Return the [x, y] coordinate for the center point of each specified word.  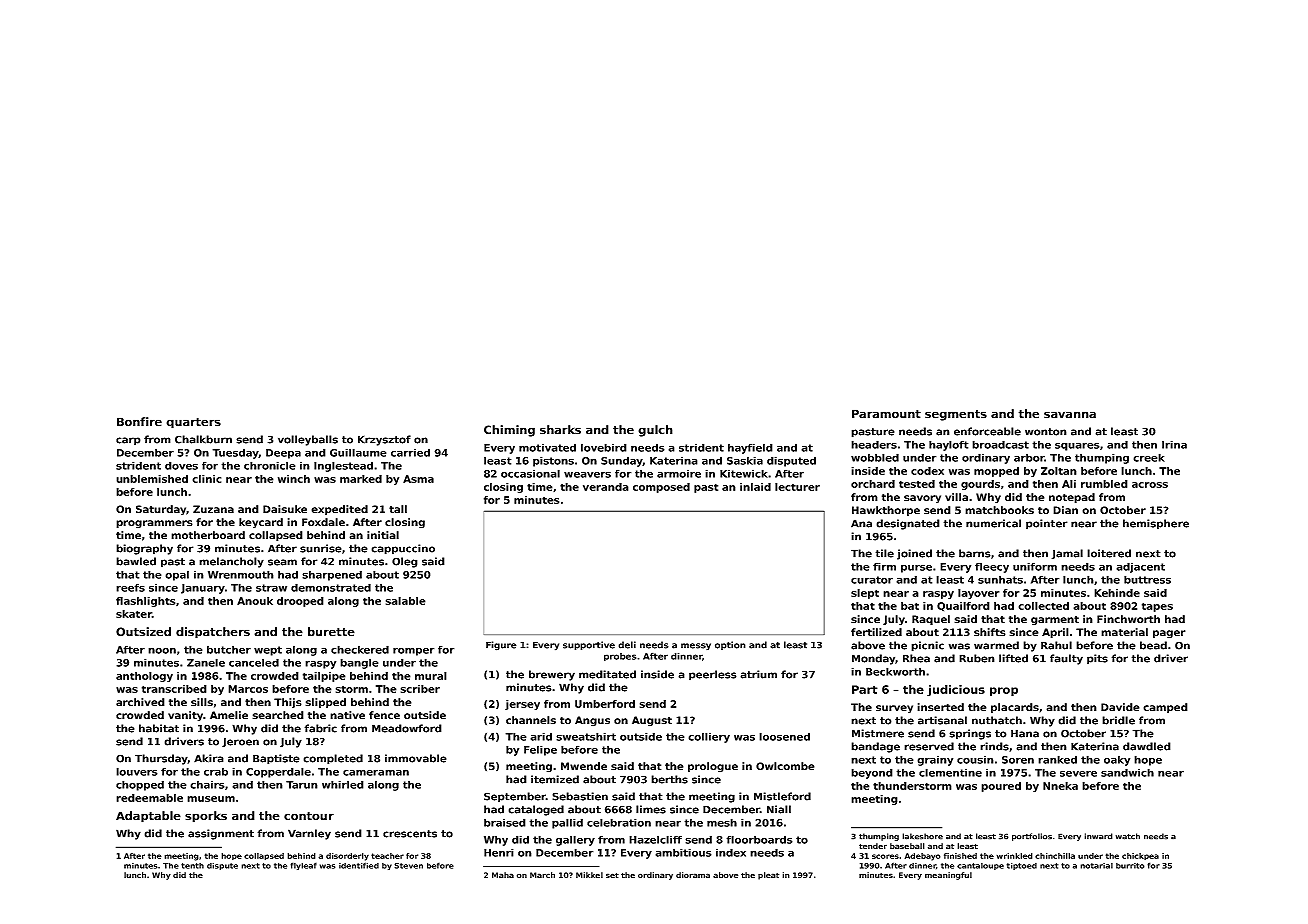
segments [956, 415]
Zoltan [1059, 471]
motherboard [208, 535]
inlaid [755, 487]
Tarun [302, 785]
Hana [1025, 733]
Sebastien [580, 796]
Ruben [977, 658]
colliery [709, 737]
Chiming [509, 431]
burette [331, 632]
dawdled [1147, 746]
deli [627, 645]
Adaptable [148, 817]
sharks [560, 430]
